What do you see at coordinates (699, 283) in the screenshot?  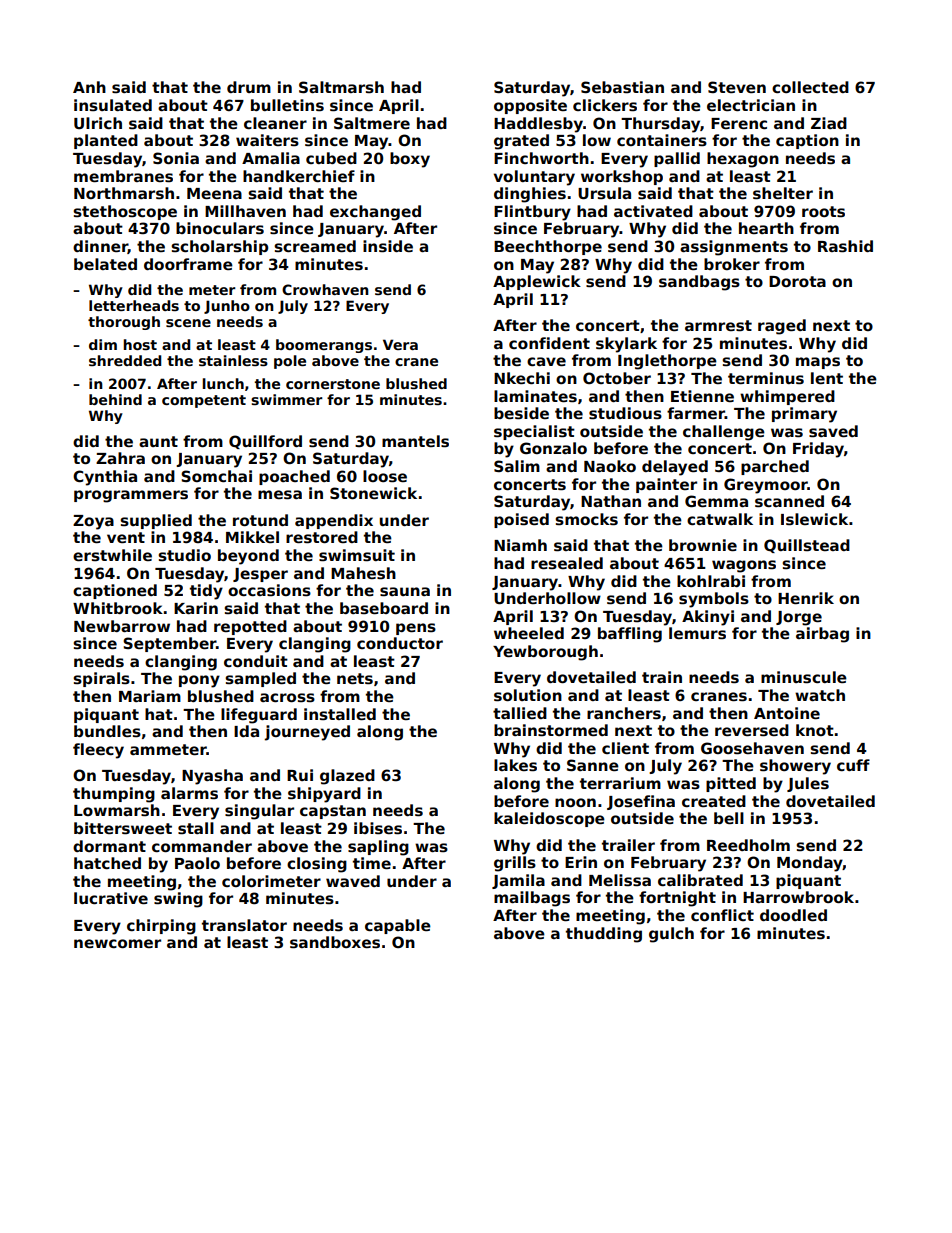 I see `sandbags` at bounding box center [699, 283].
